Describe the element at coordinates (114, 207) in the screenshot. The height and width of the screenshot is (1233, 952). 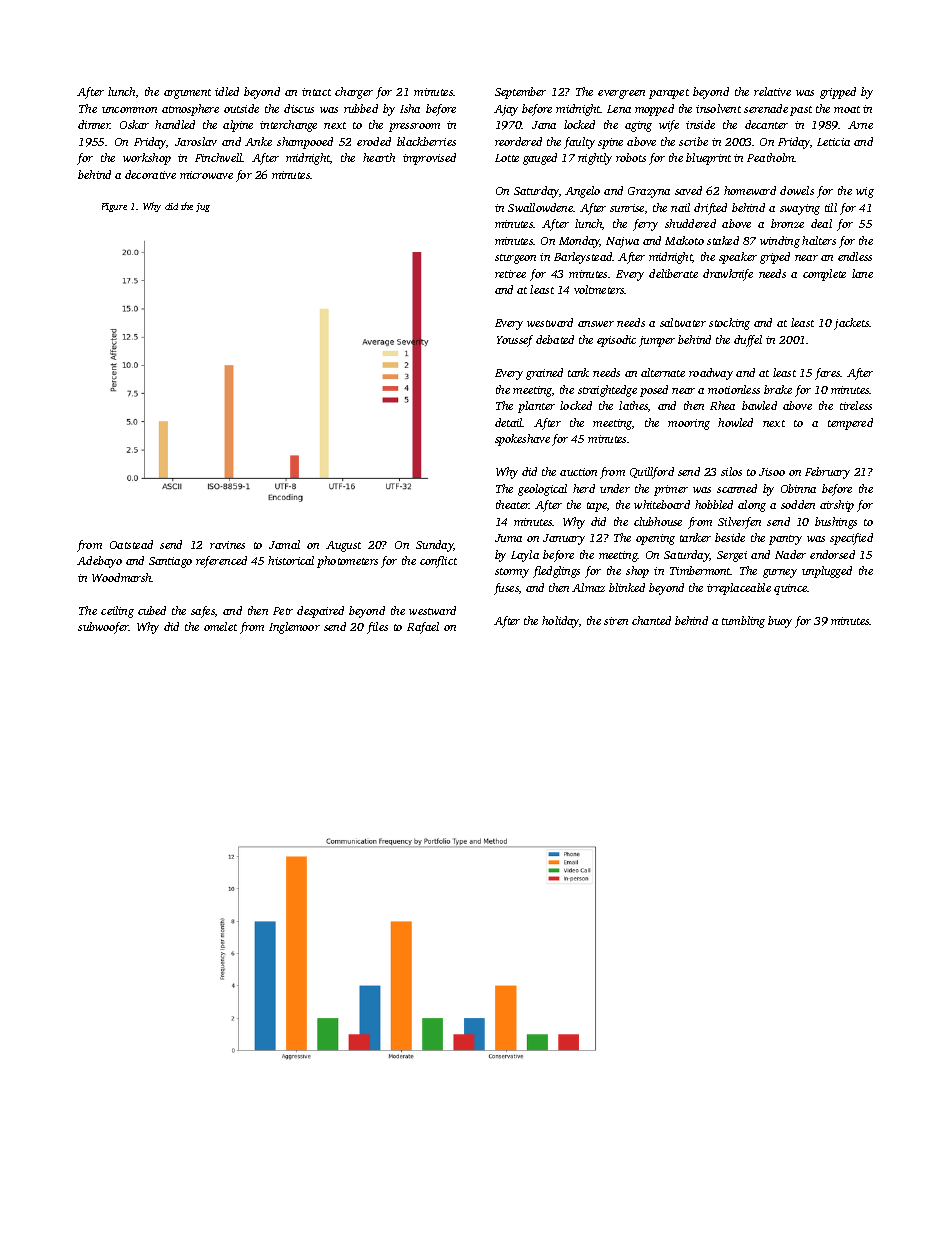
I see `Figure` at that location.
